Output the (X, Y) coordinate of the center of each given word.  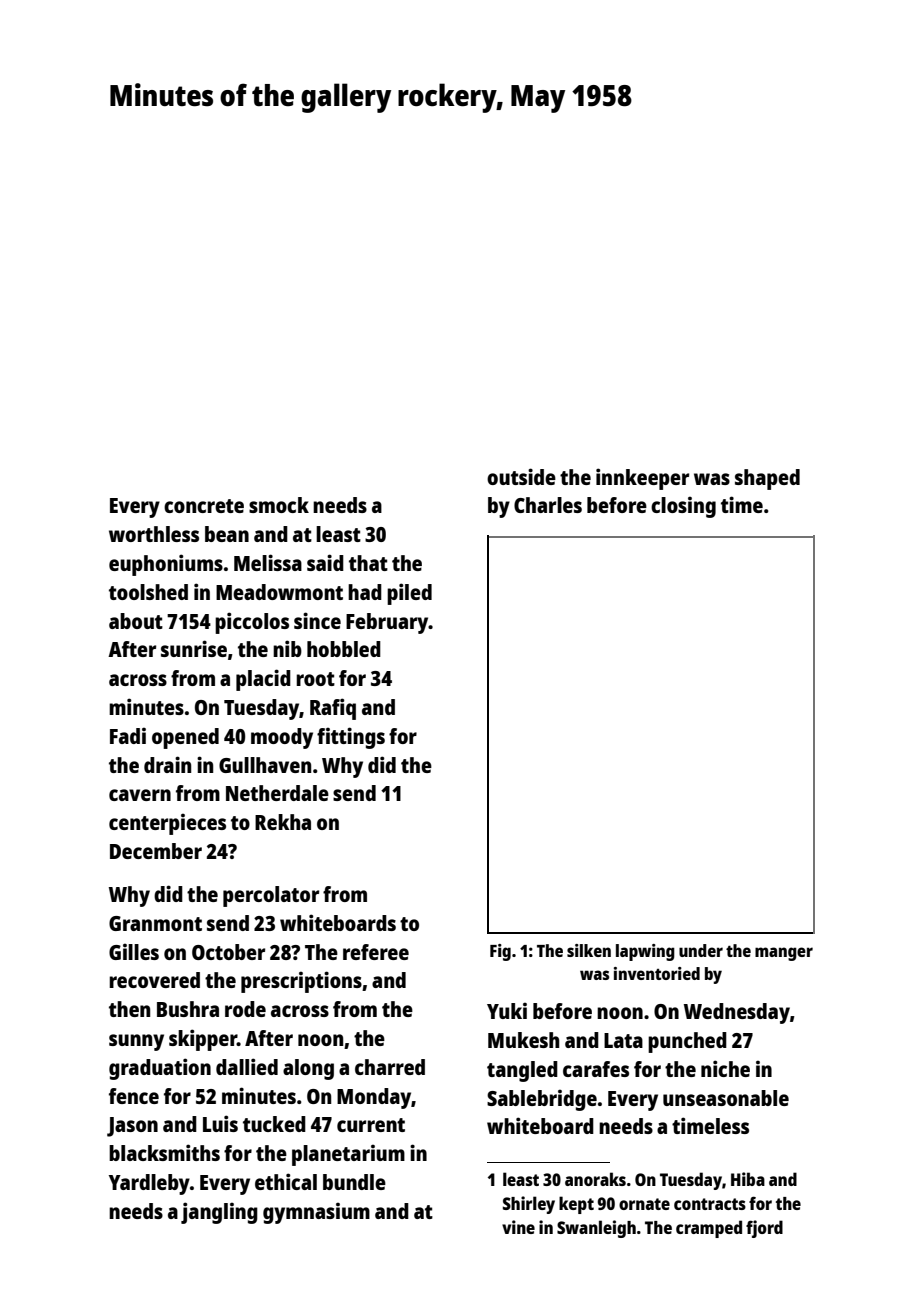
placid (263, 680)
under (701, 950)
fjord (764, 1229)
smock (279, 505)
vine (518, 1227)
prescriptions (301, 982)
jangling (219, 1213)
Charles (548, 505)
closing (683, 507)
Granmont (155, 923)
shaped (767, 479)
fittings (351, 738)
